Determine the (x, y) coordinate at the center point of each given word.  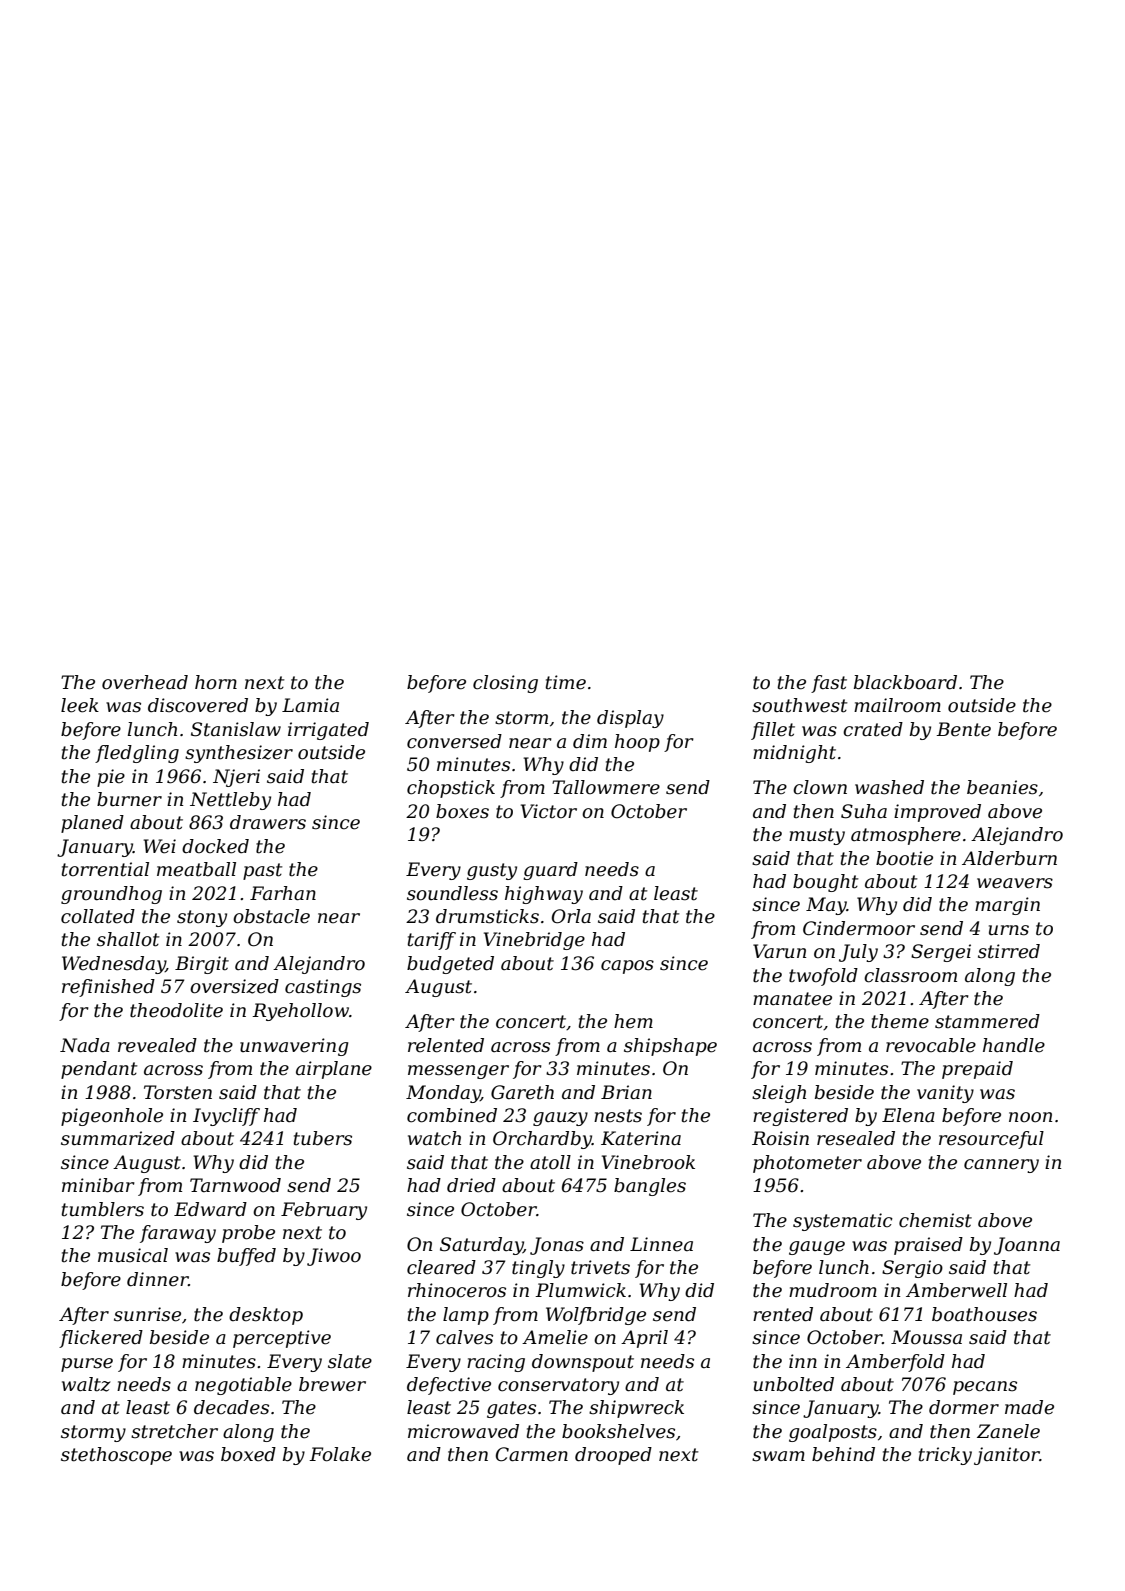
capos (627, 967)
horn (216, 682)
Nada (85, 1045)
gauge (817, 1248)
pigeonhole (112, 1117)
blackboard (905, 682)
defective (449, 1386)
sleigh (779, 1094)
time (566, 682)
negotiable (243, 1386)
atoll (550, 1162)
